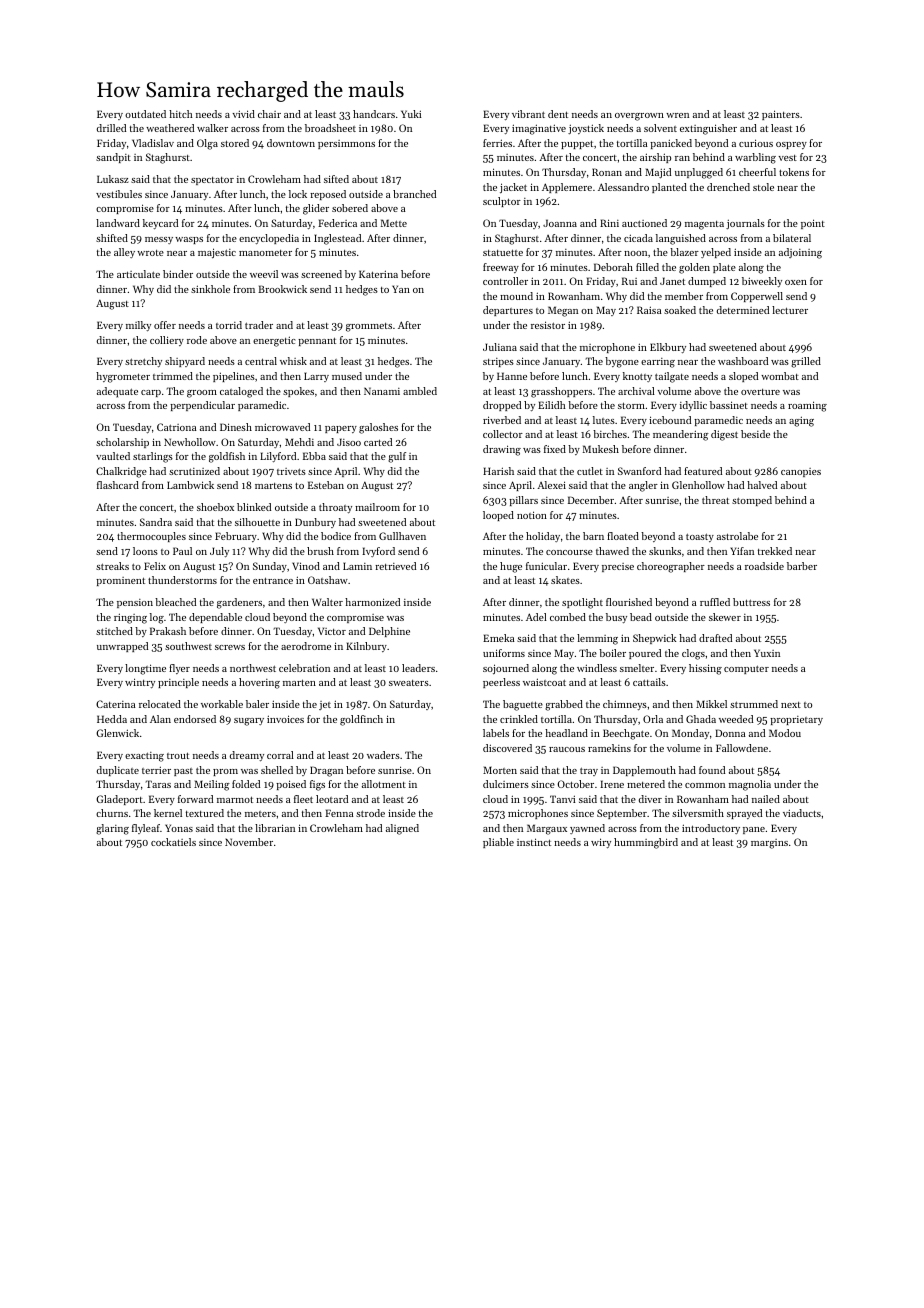 The image size is (924, 1308). What do you see at coordinates (801, 472) in the screenshot?
I see `canopies` at bounding box center [801, 472].
